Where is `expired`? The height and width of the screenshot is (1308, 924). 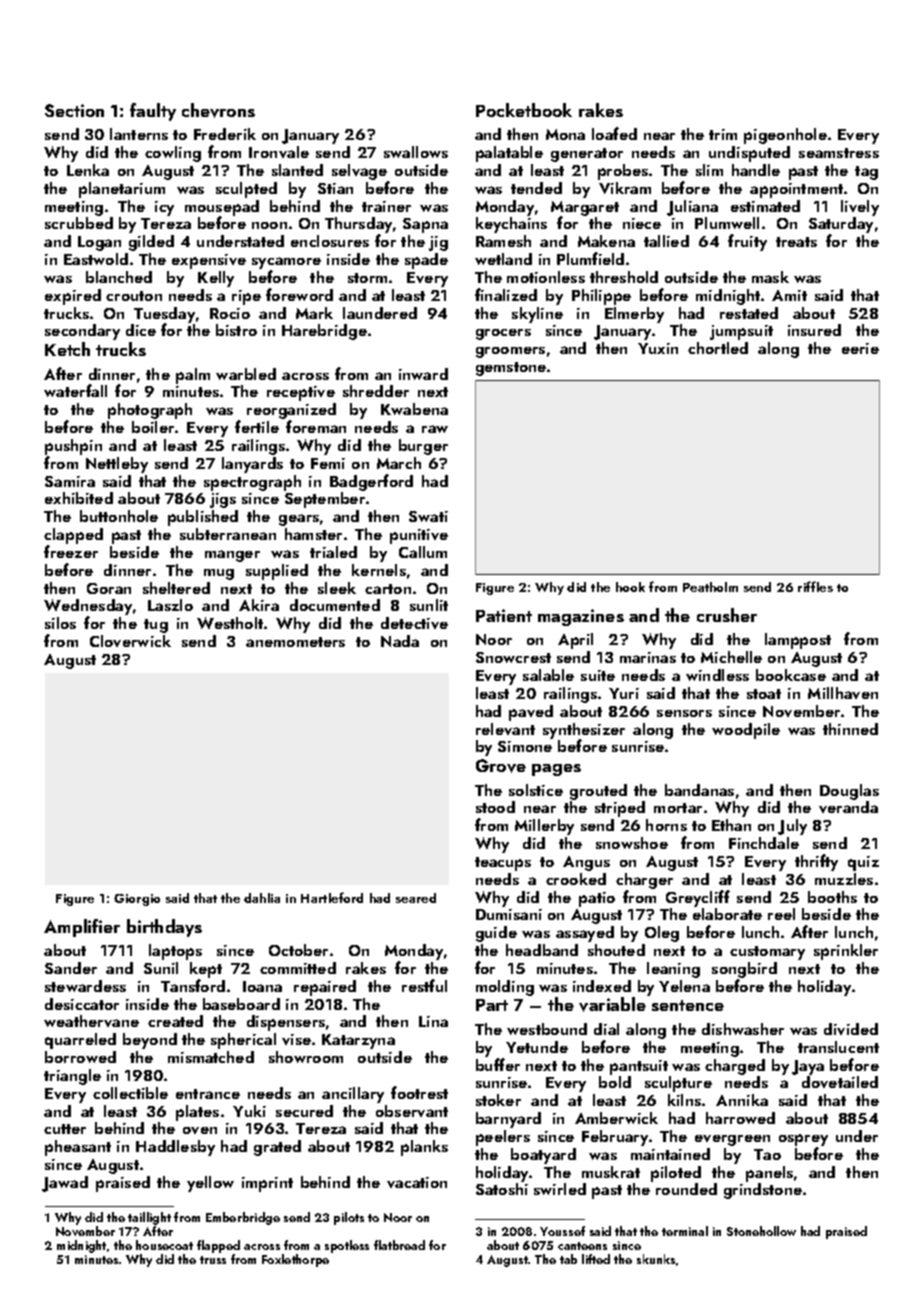
expired is located at coordinates (73, 297).
